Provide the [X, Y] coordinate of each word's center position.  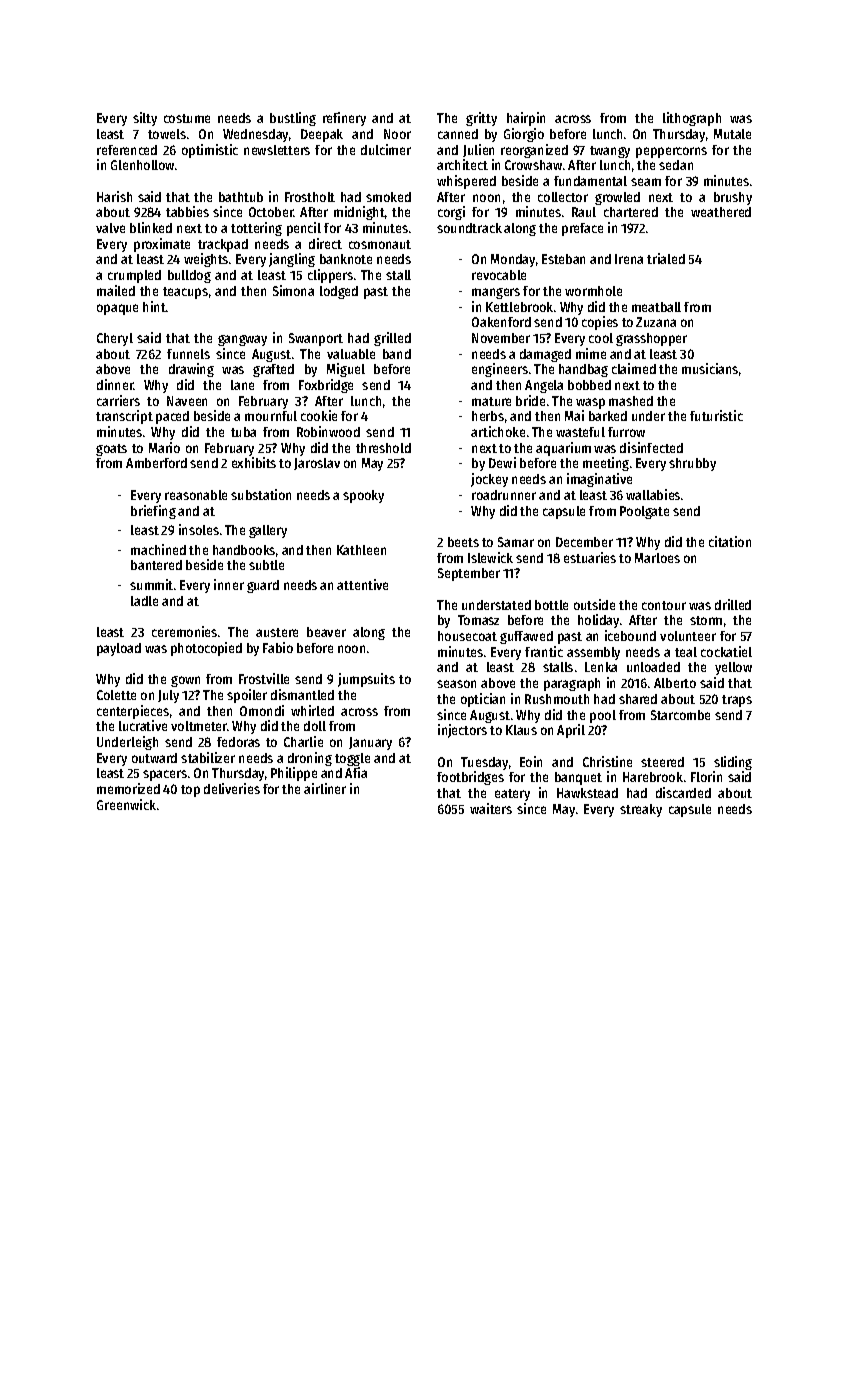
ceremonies [184, 631]
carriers [118, 400]
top [190, 791]
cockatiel [726, 651]
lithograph [692, 119]
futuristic [716, 415]
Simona [293, 290]
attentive [362, 584]
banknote [346, 259]
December [584, 542]
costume [187, 118]
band [397, 354]
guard [263, 586]
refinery [344, 119]
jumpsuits [366, 680]
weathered [721, 212]
